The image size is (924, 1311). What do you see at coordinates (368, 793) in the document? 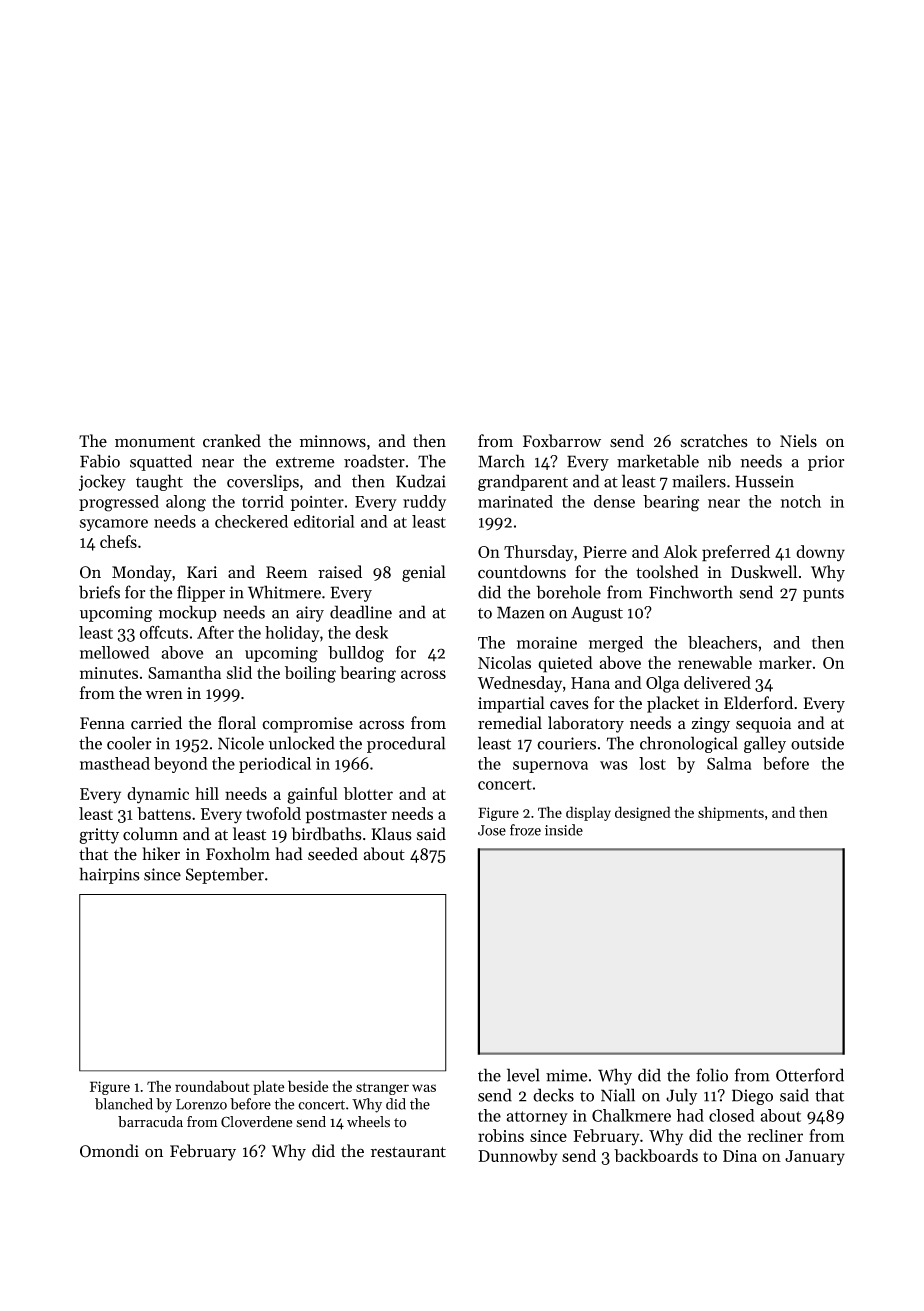
I see `blotter` at bounding box center [368, 793].
